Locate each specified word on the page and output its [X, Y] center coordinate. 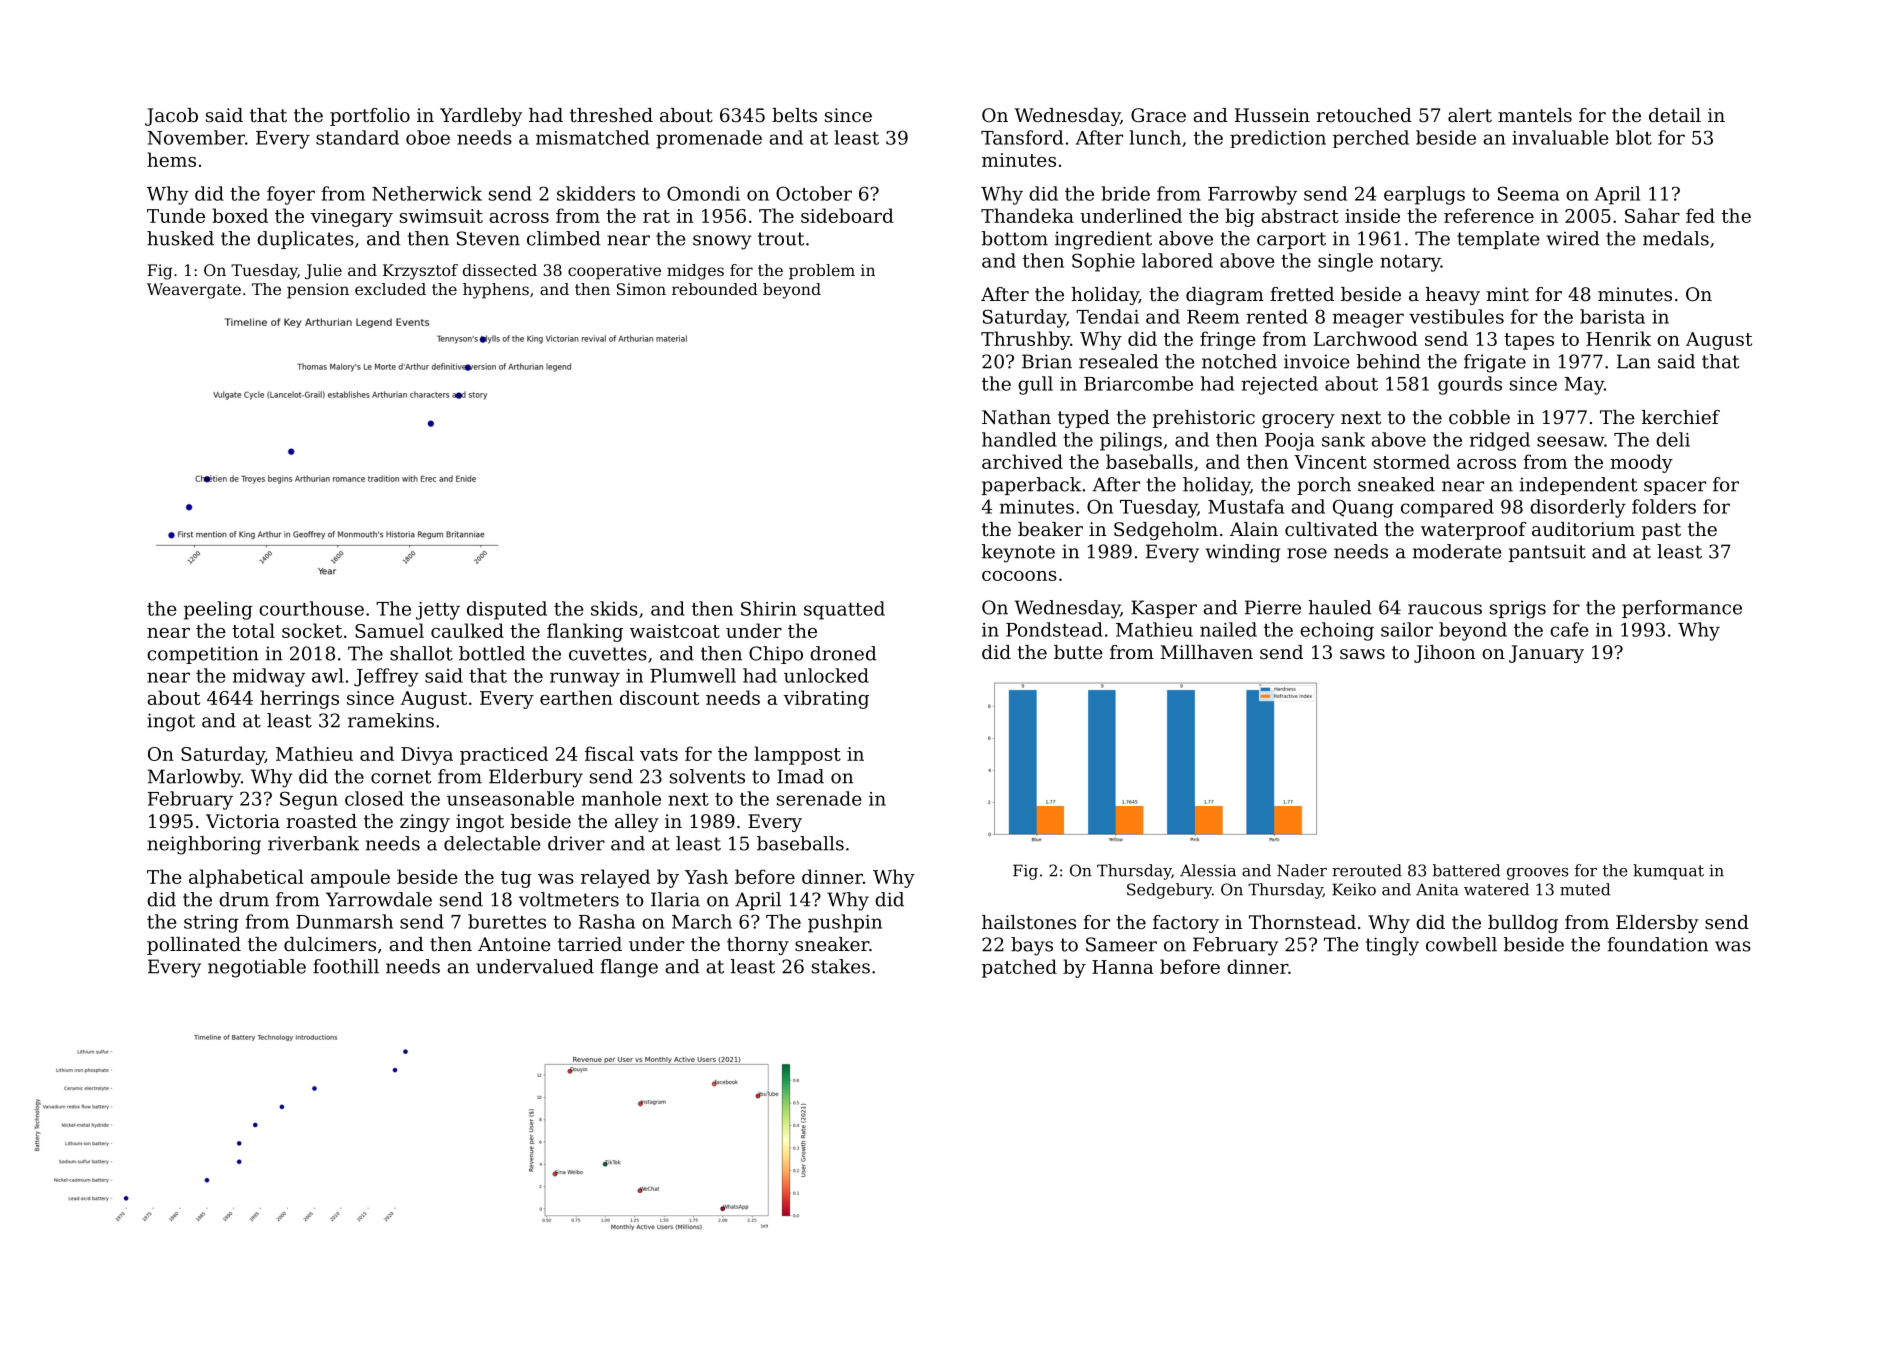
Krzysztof [420, 272]
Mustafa [1246, 506]
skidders [596, 193]
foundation [1658, 944]
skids [614, 608]
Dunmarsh [344, 921]
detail [1675, 115]
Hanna [1122, 967]
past [1661, 531]
